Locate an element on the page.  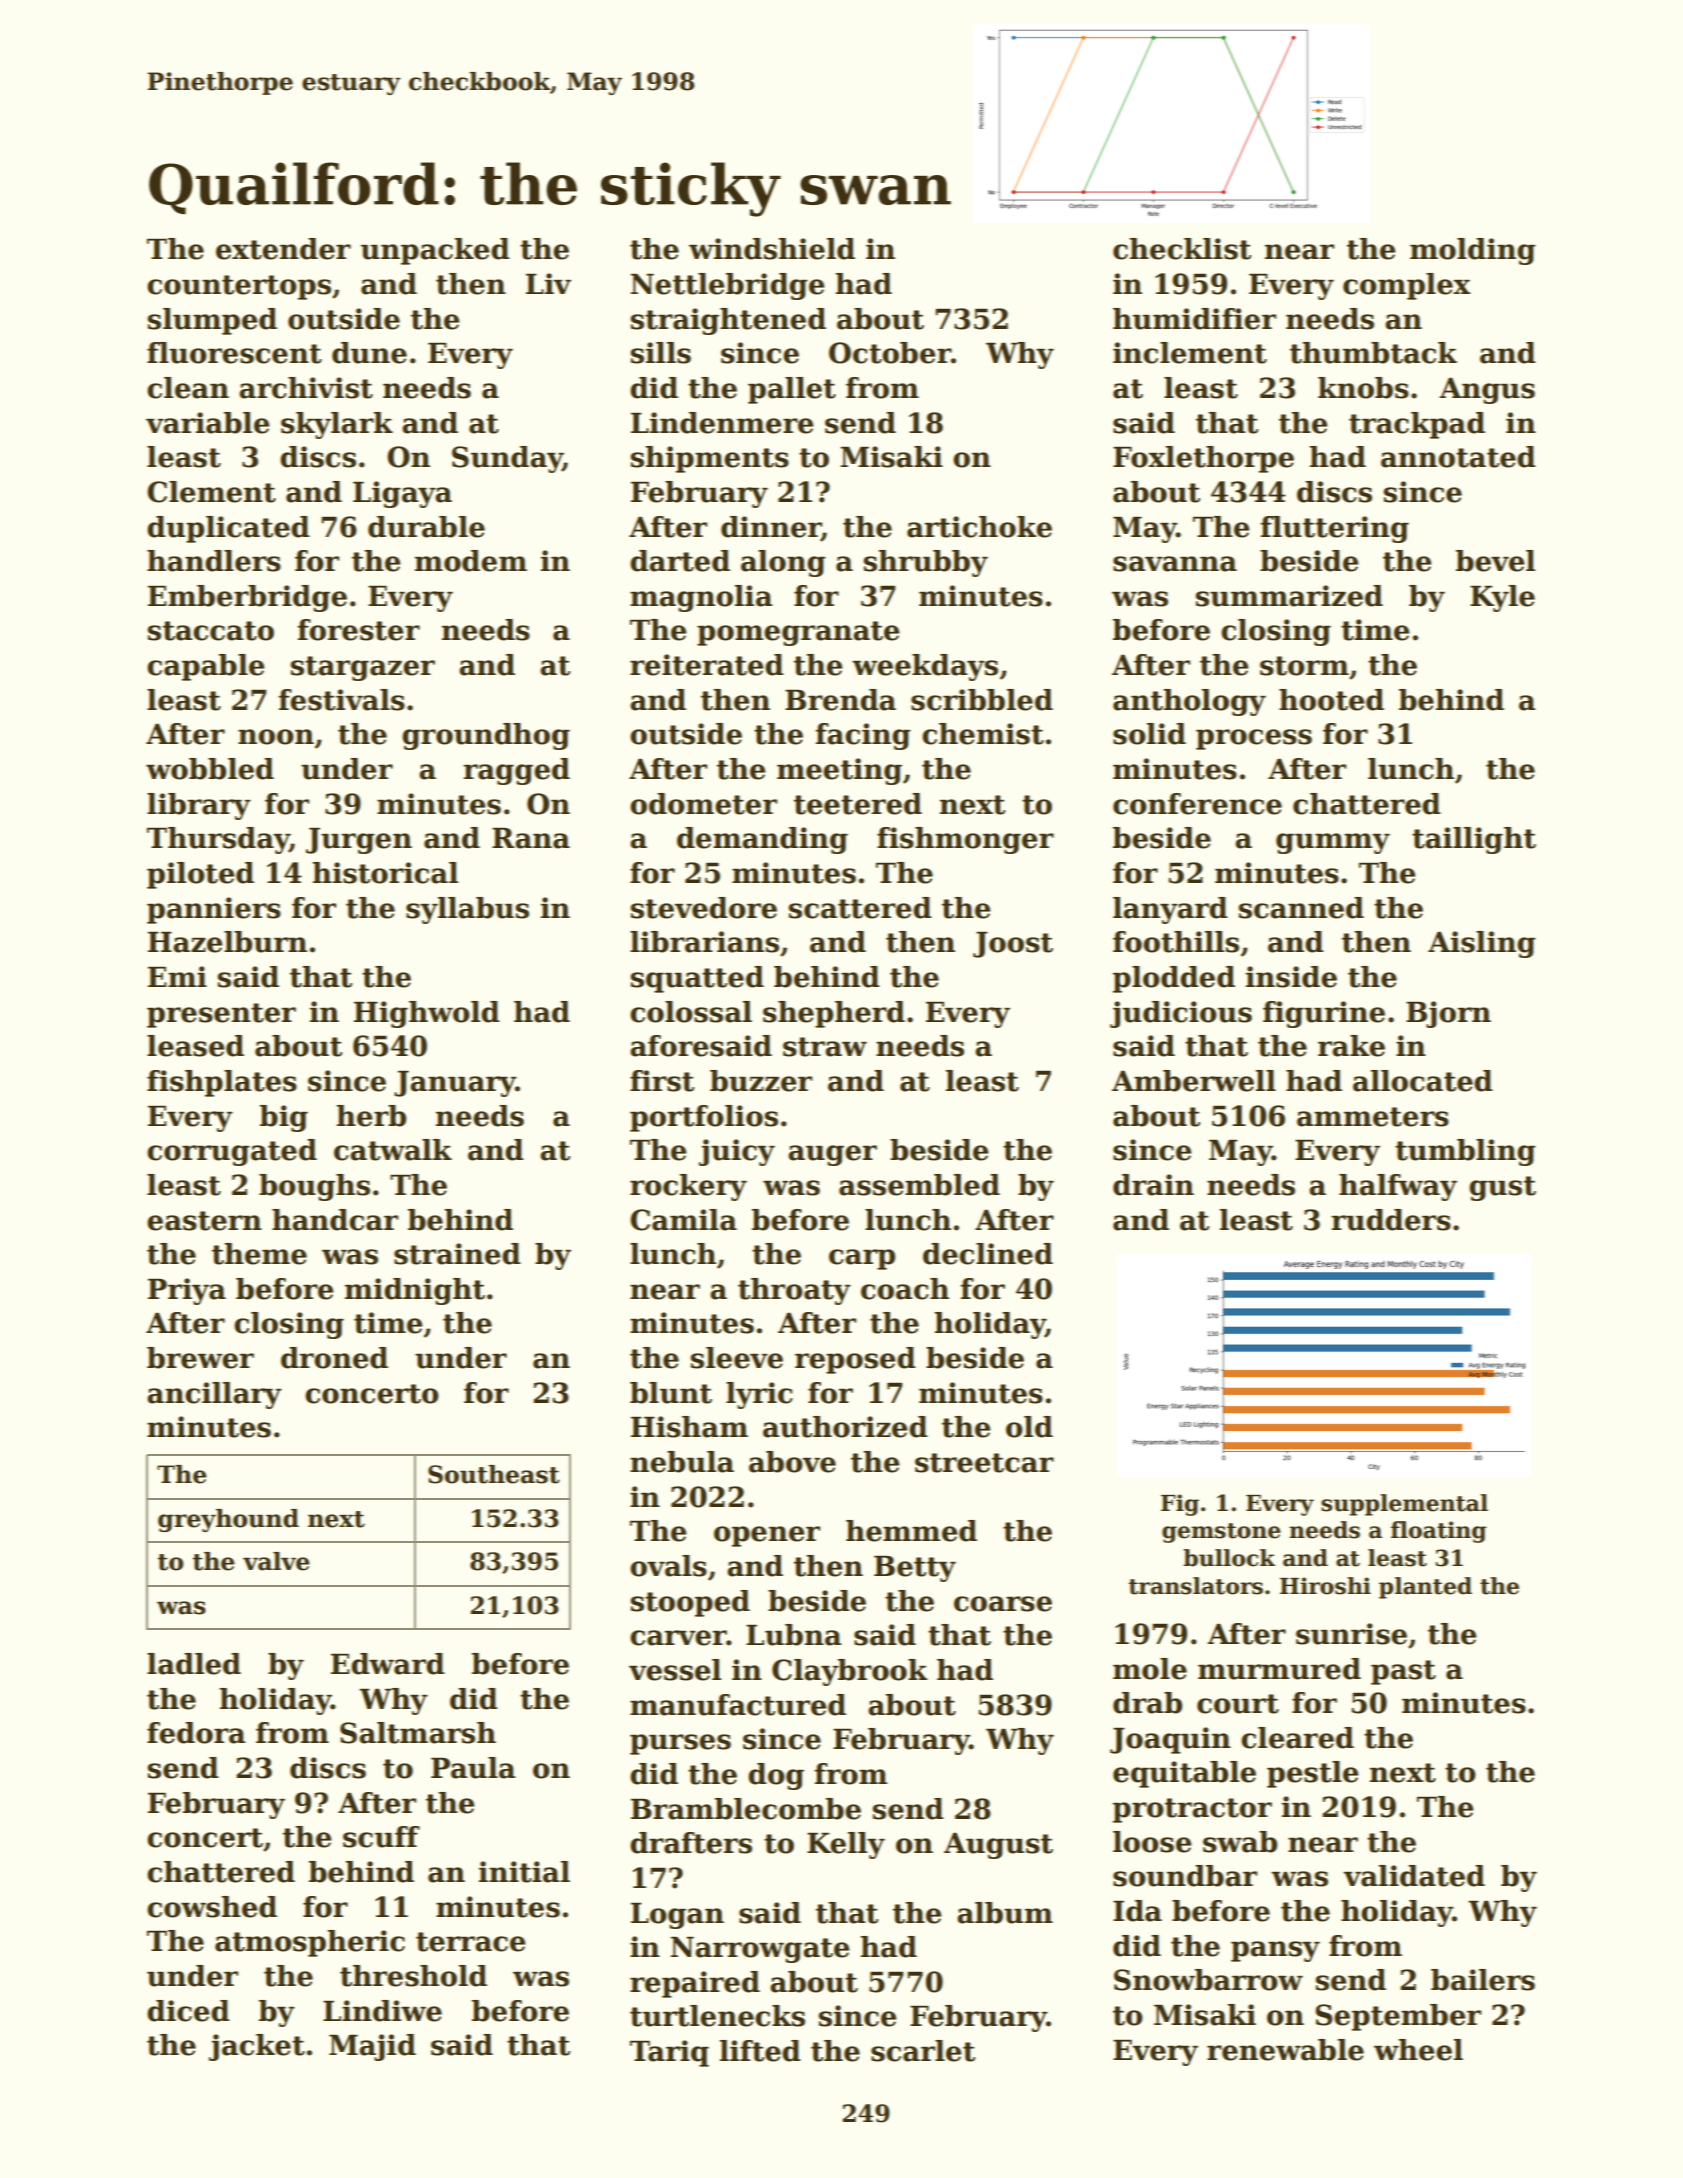
greyhound is located at coordinates (228, 1520).
